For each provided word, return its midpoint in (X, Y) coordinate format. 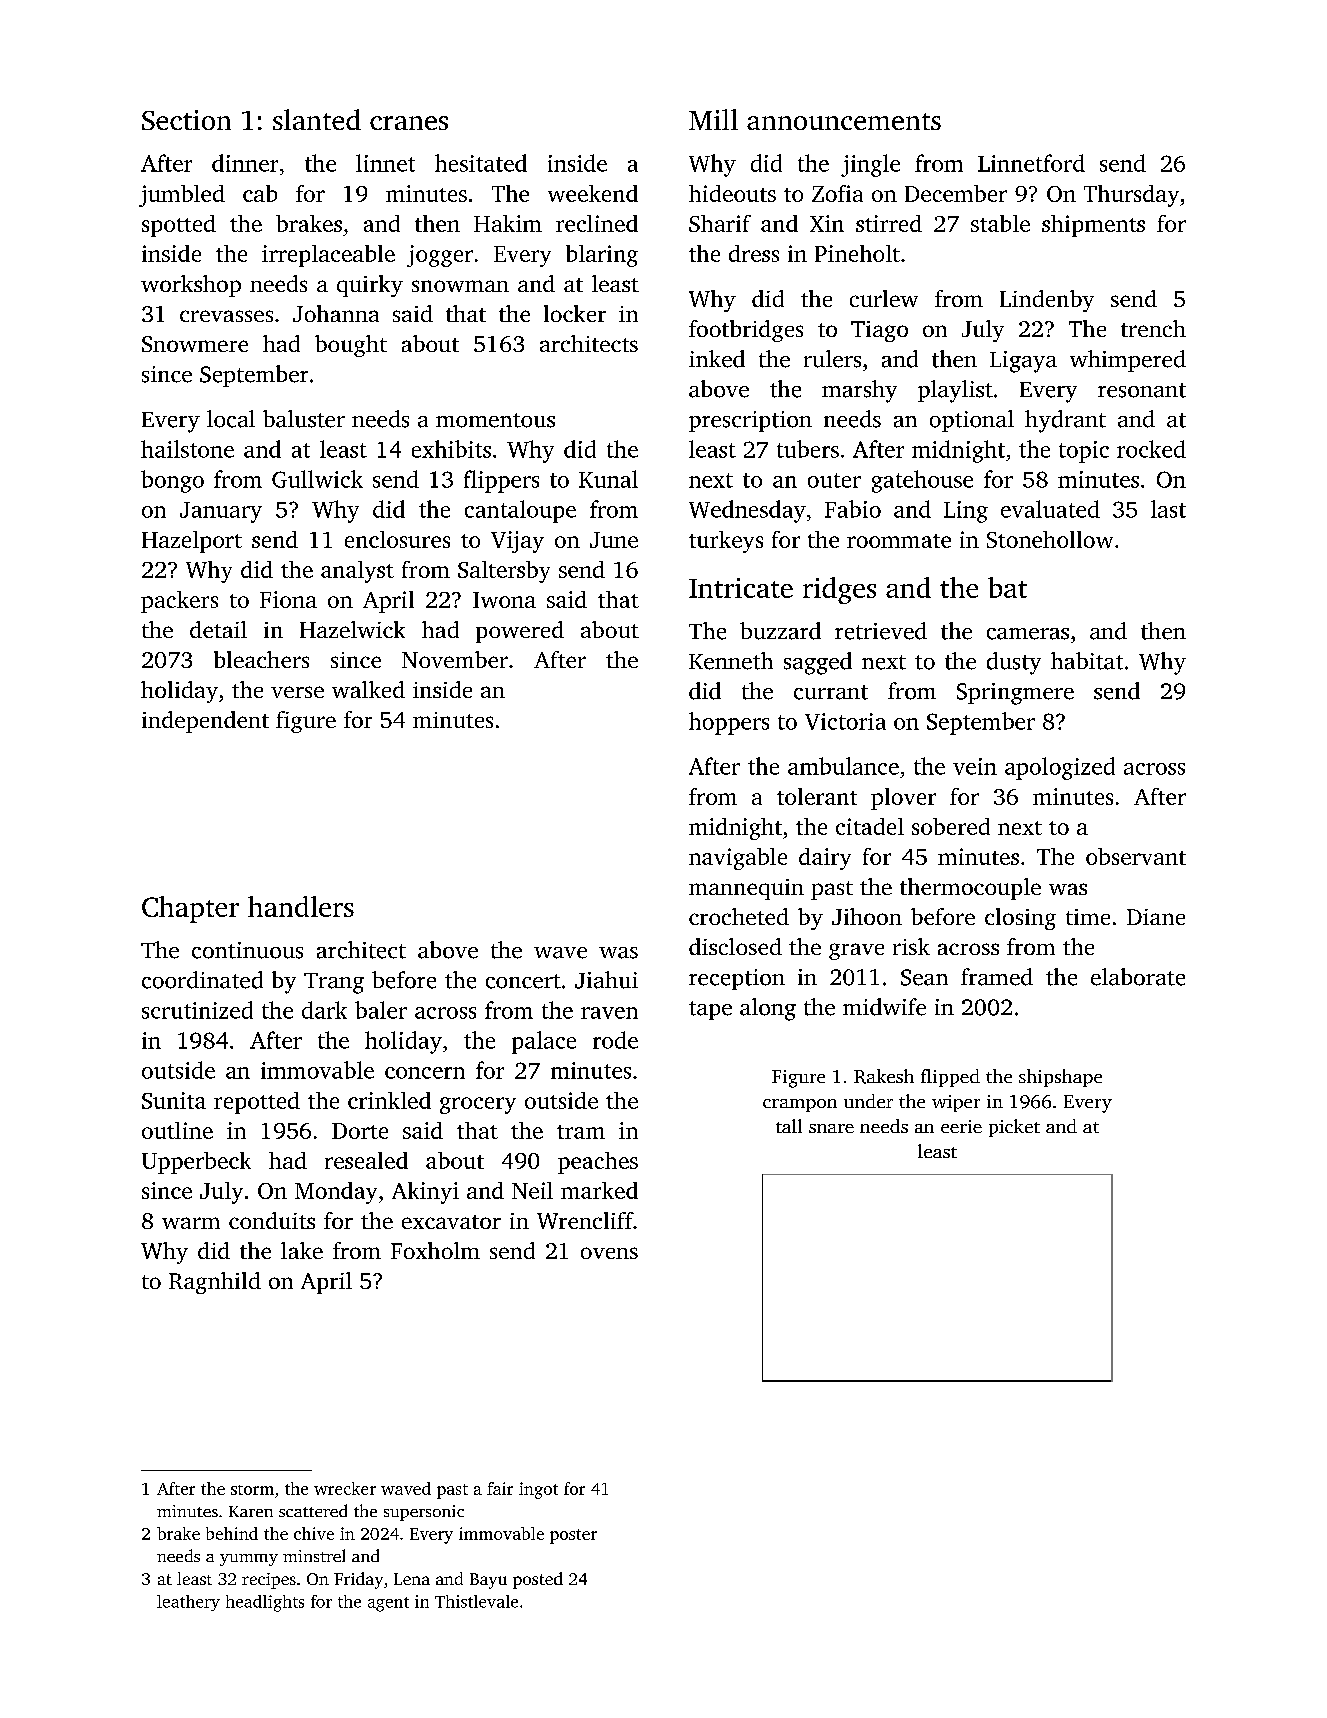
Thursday (1131, 196)
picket (1014, 1128)
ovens (609, 1253)
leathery (188, 1603)
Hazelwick (352, 629)
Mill (713, 119)
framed (997, 977)
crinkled (389, 1100)
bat (1007, 587)
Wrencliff (585, 1220)
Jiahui (606, 980)
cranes (409, 123)
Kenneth (731, 661)
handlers (301, 906)
